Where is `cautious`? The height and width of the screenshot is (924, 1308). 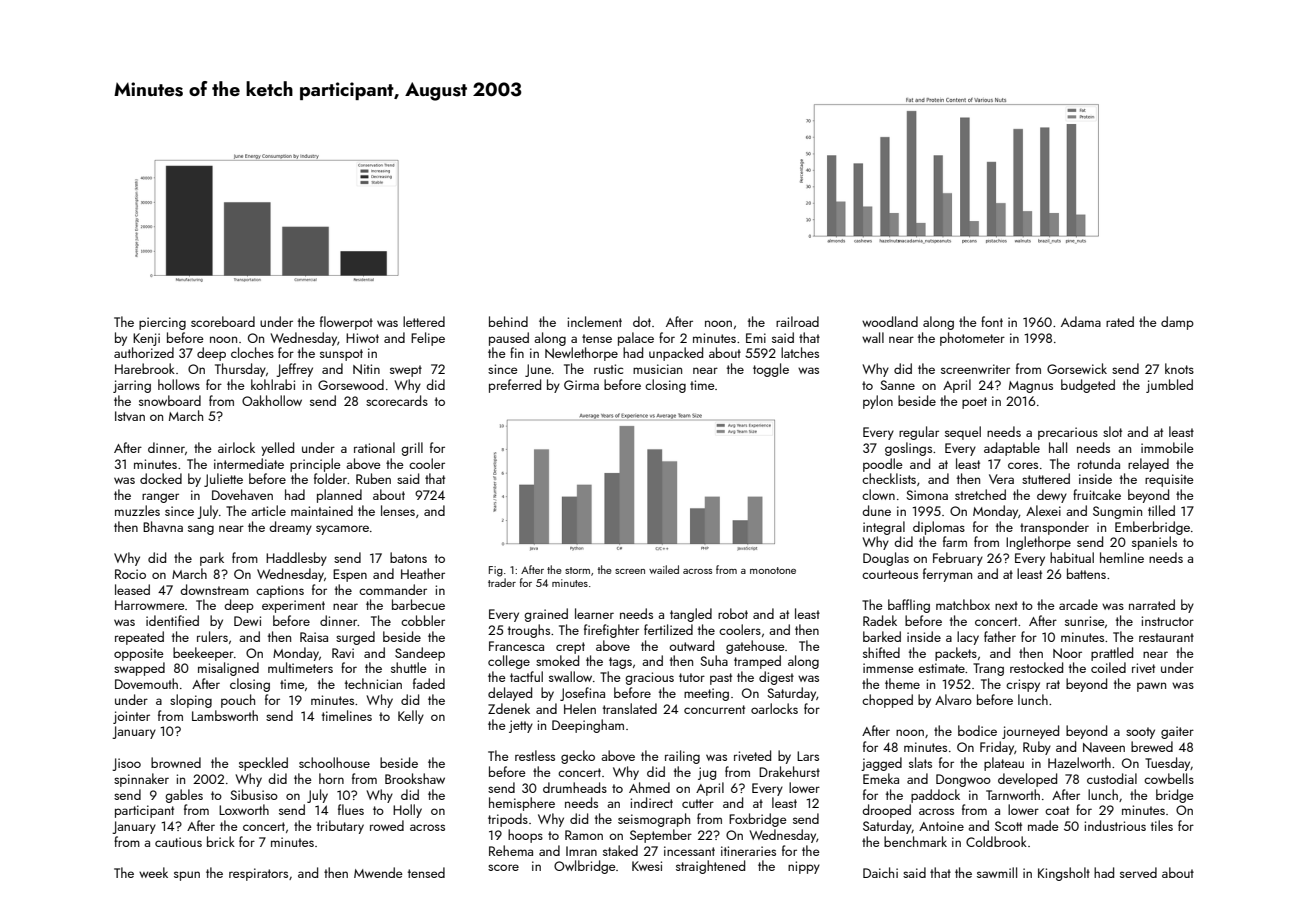 cautious is located at coordinates (178, 842).
